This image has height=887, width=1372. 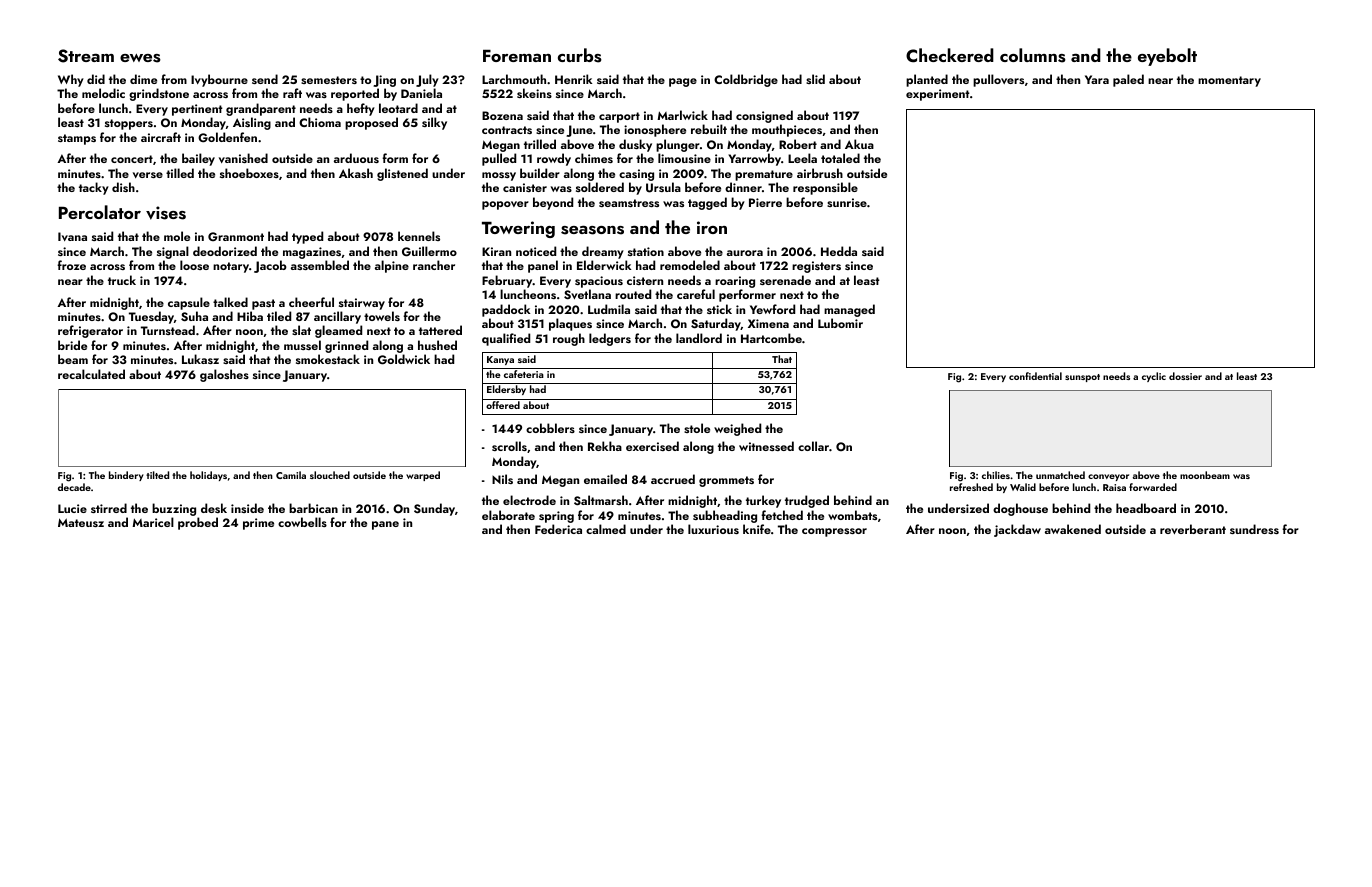 What do you see at coordinates (1185, 376) in the image?
I see `dossier` at bounding box center [1185, 376].
